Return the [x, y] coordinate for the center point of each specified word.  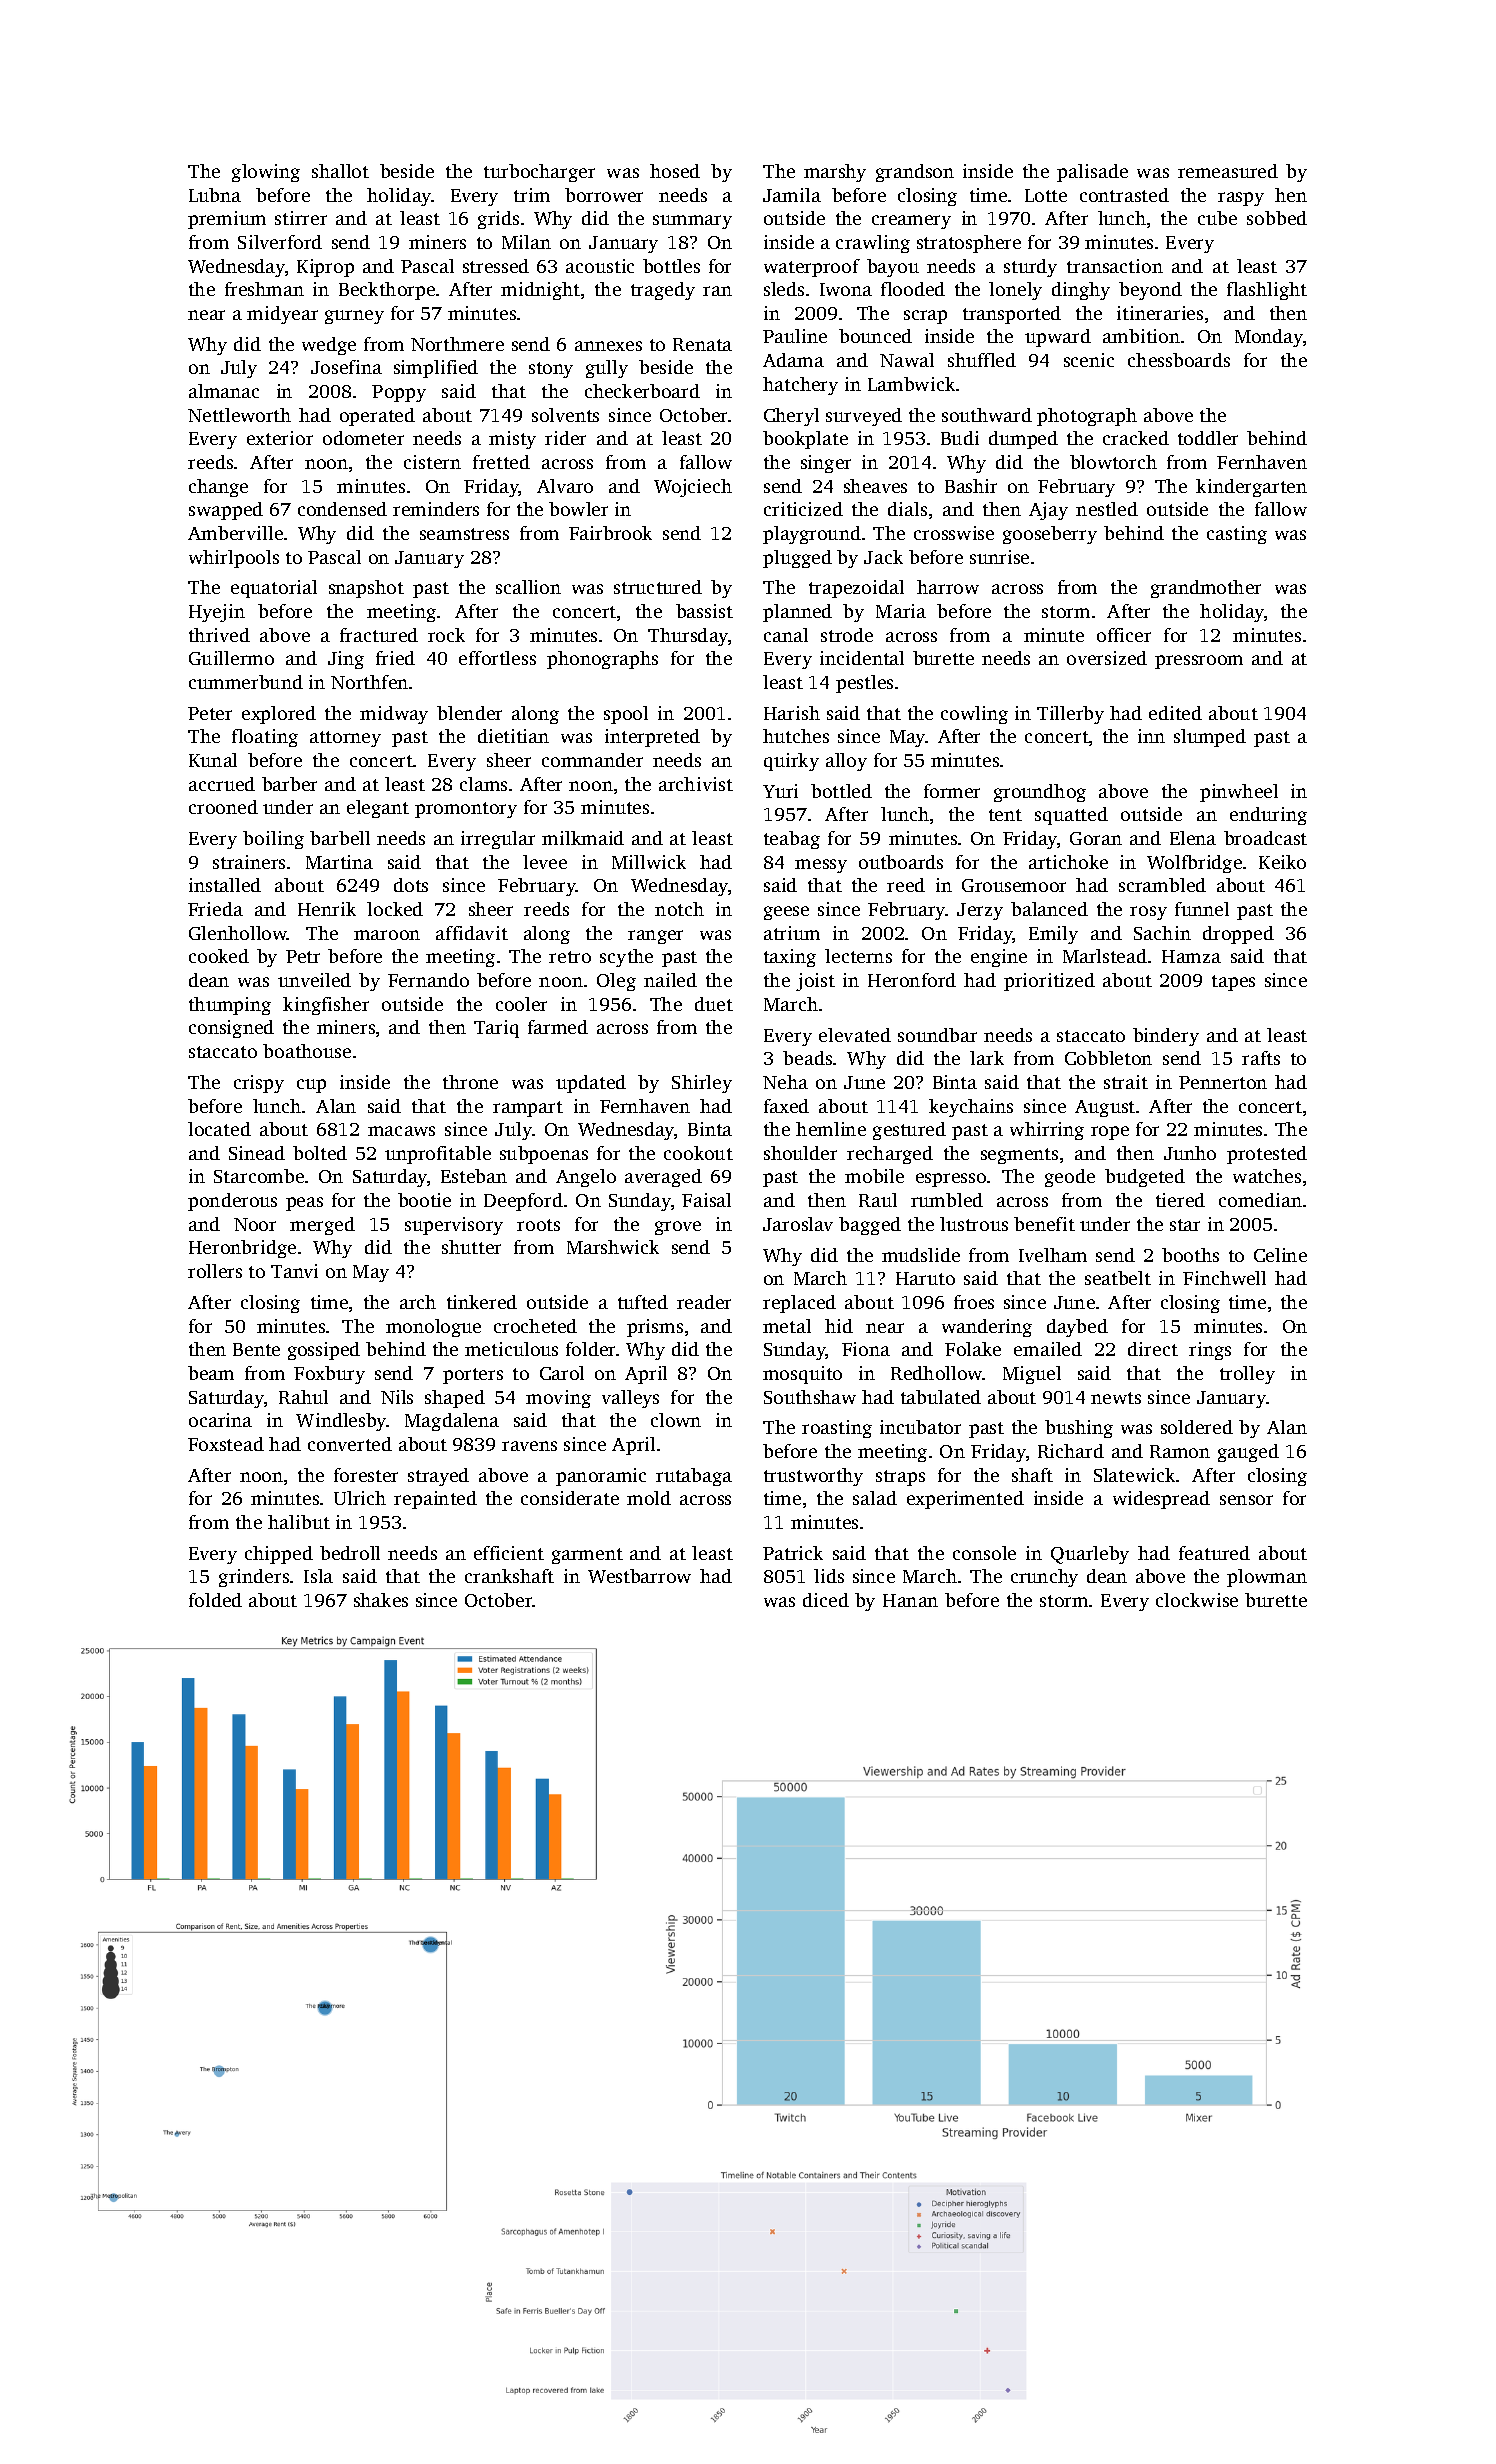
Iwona [846, 289]
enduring [1268, 816]
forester [366, 1475]
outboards [901, 862]
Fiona [866, 1349]
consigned [231, 1029]
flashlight [1267, 291]
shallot [340, 171]
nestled [1107, 509]
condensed [342, 509]
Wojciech [693, 488]
